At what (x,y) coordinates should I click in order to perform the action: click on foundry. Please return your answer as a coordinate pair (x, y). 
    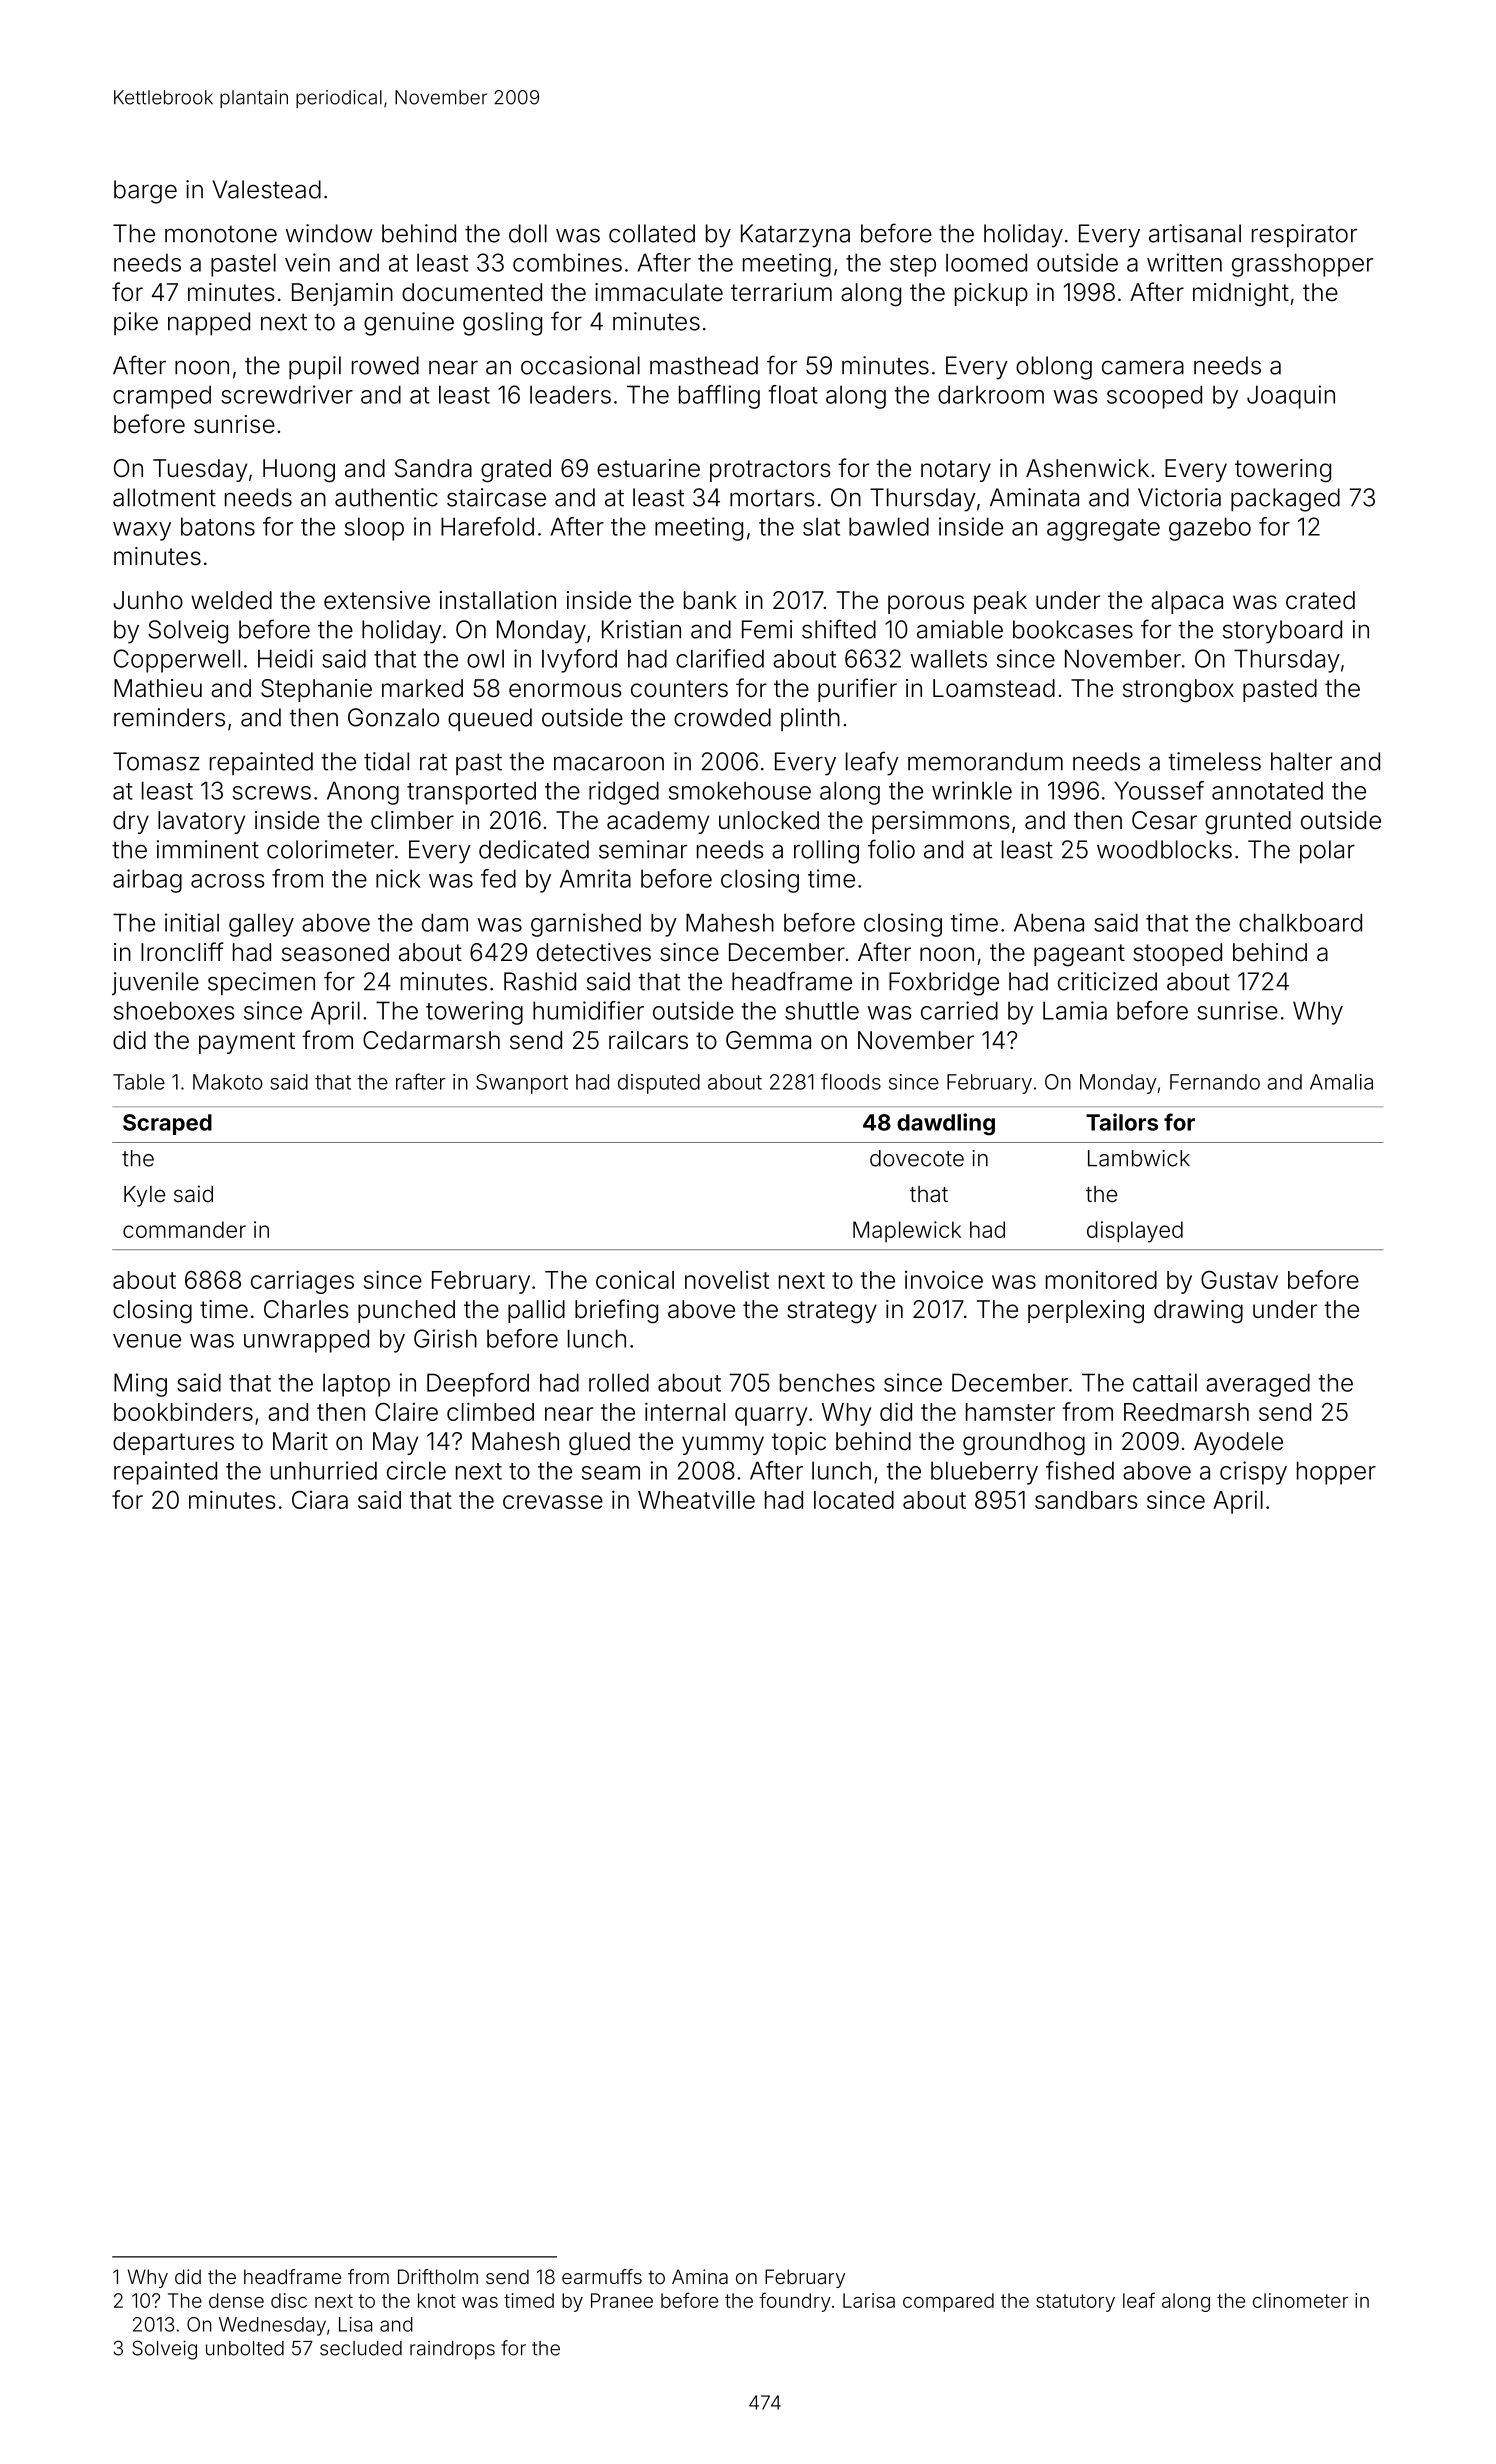
    Looking at the image, I should click on (795, 2302).
